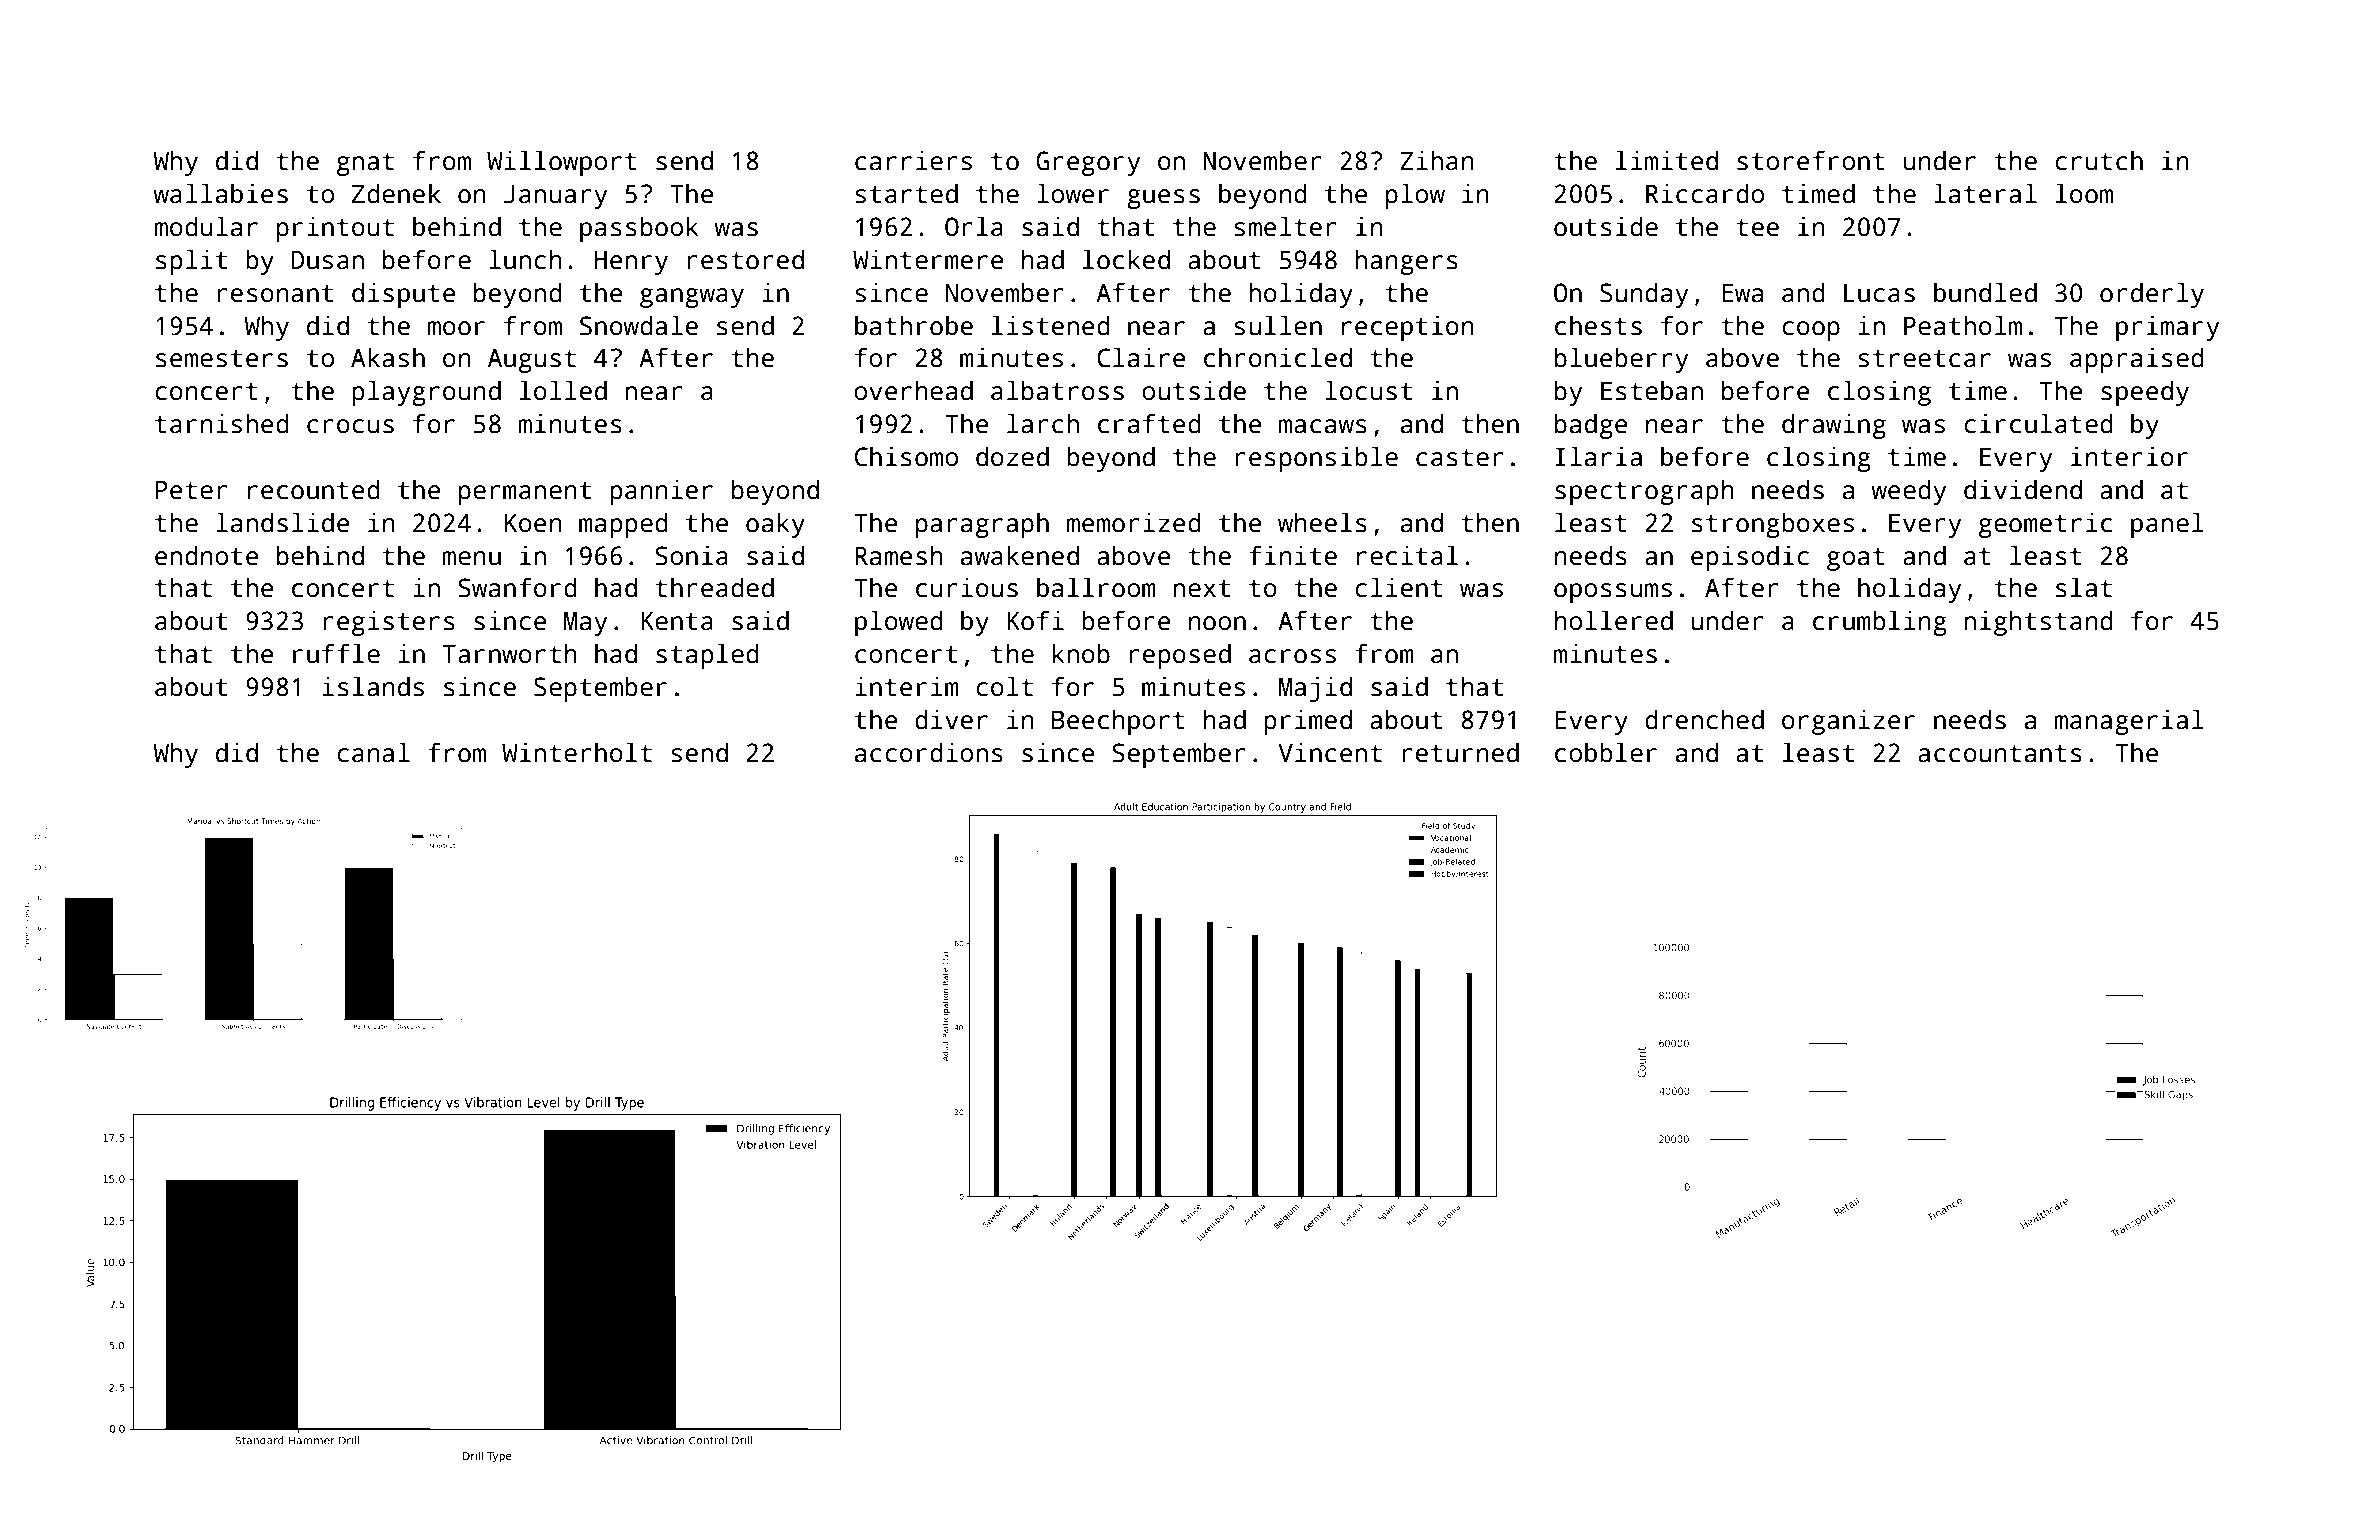 This screenshot has width=2380, height=1540. What do you see at coordinates (2099, 160) in the screenshot?
I see `crutch` at bounding box center [2099, 160].
